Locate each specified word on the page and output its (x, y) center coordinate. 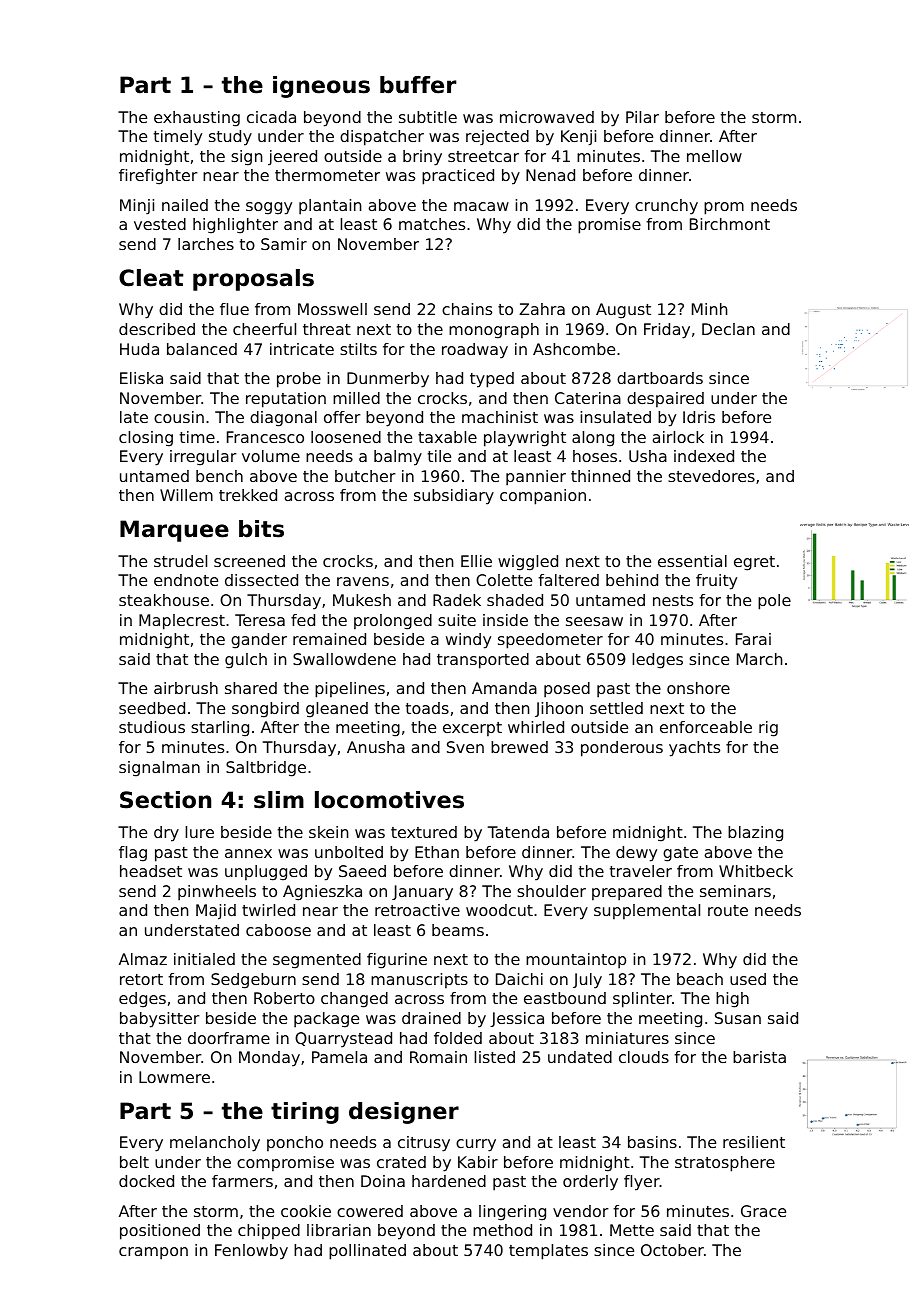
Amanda (504, 688)
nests (673, 600)
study (230, 138)
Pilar (642, 117)
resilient (754, 1142)
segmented (317, 961)
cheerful (264, 329)
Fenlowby (251, 1252)
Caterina (588, 398)
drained (431, 1018)
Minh (709, 309)
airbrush (186, 688)
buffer (418, 85)
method (502, 1230)
